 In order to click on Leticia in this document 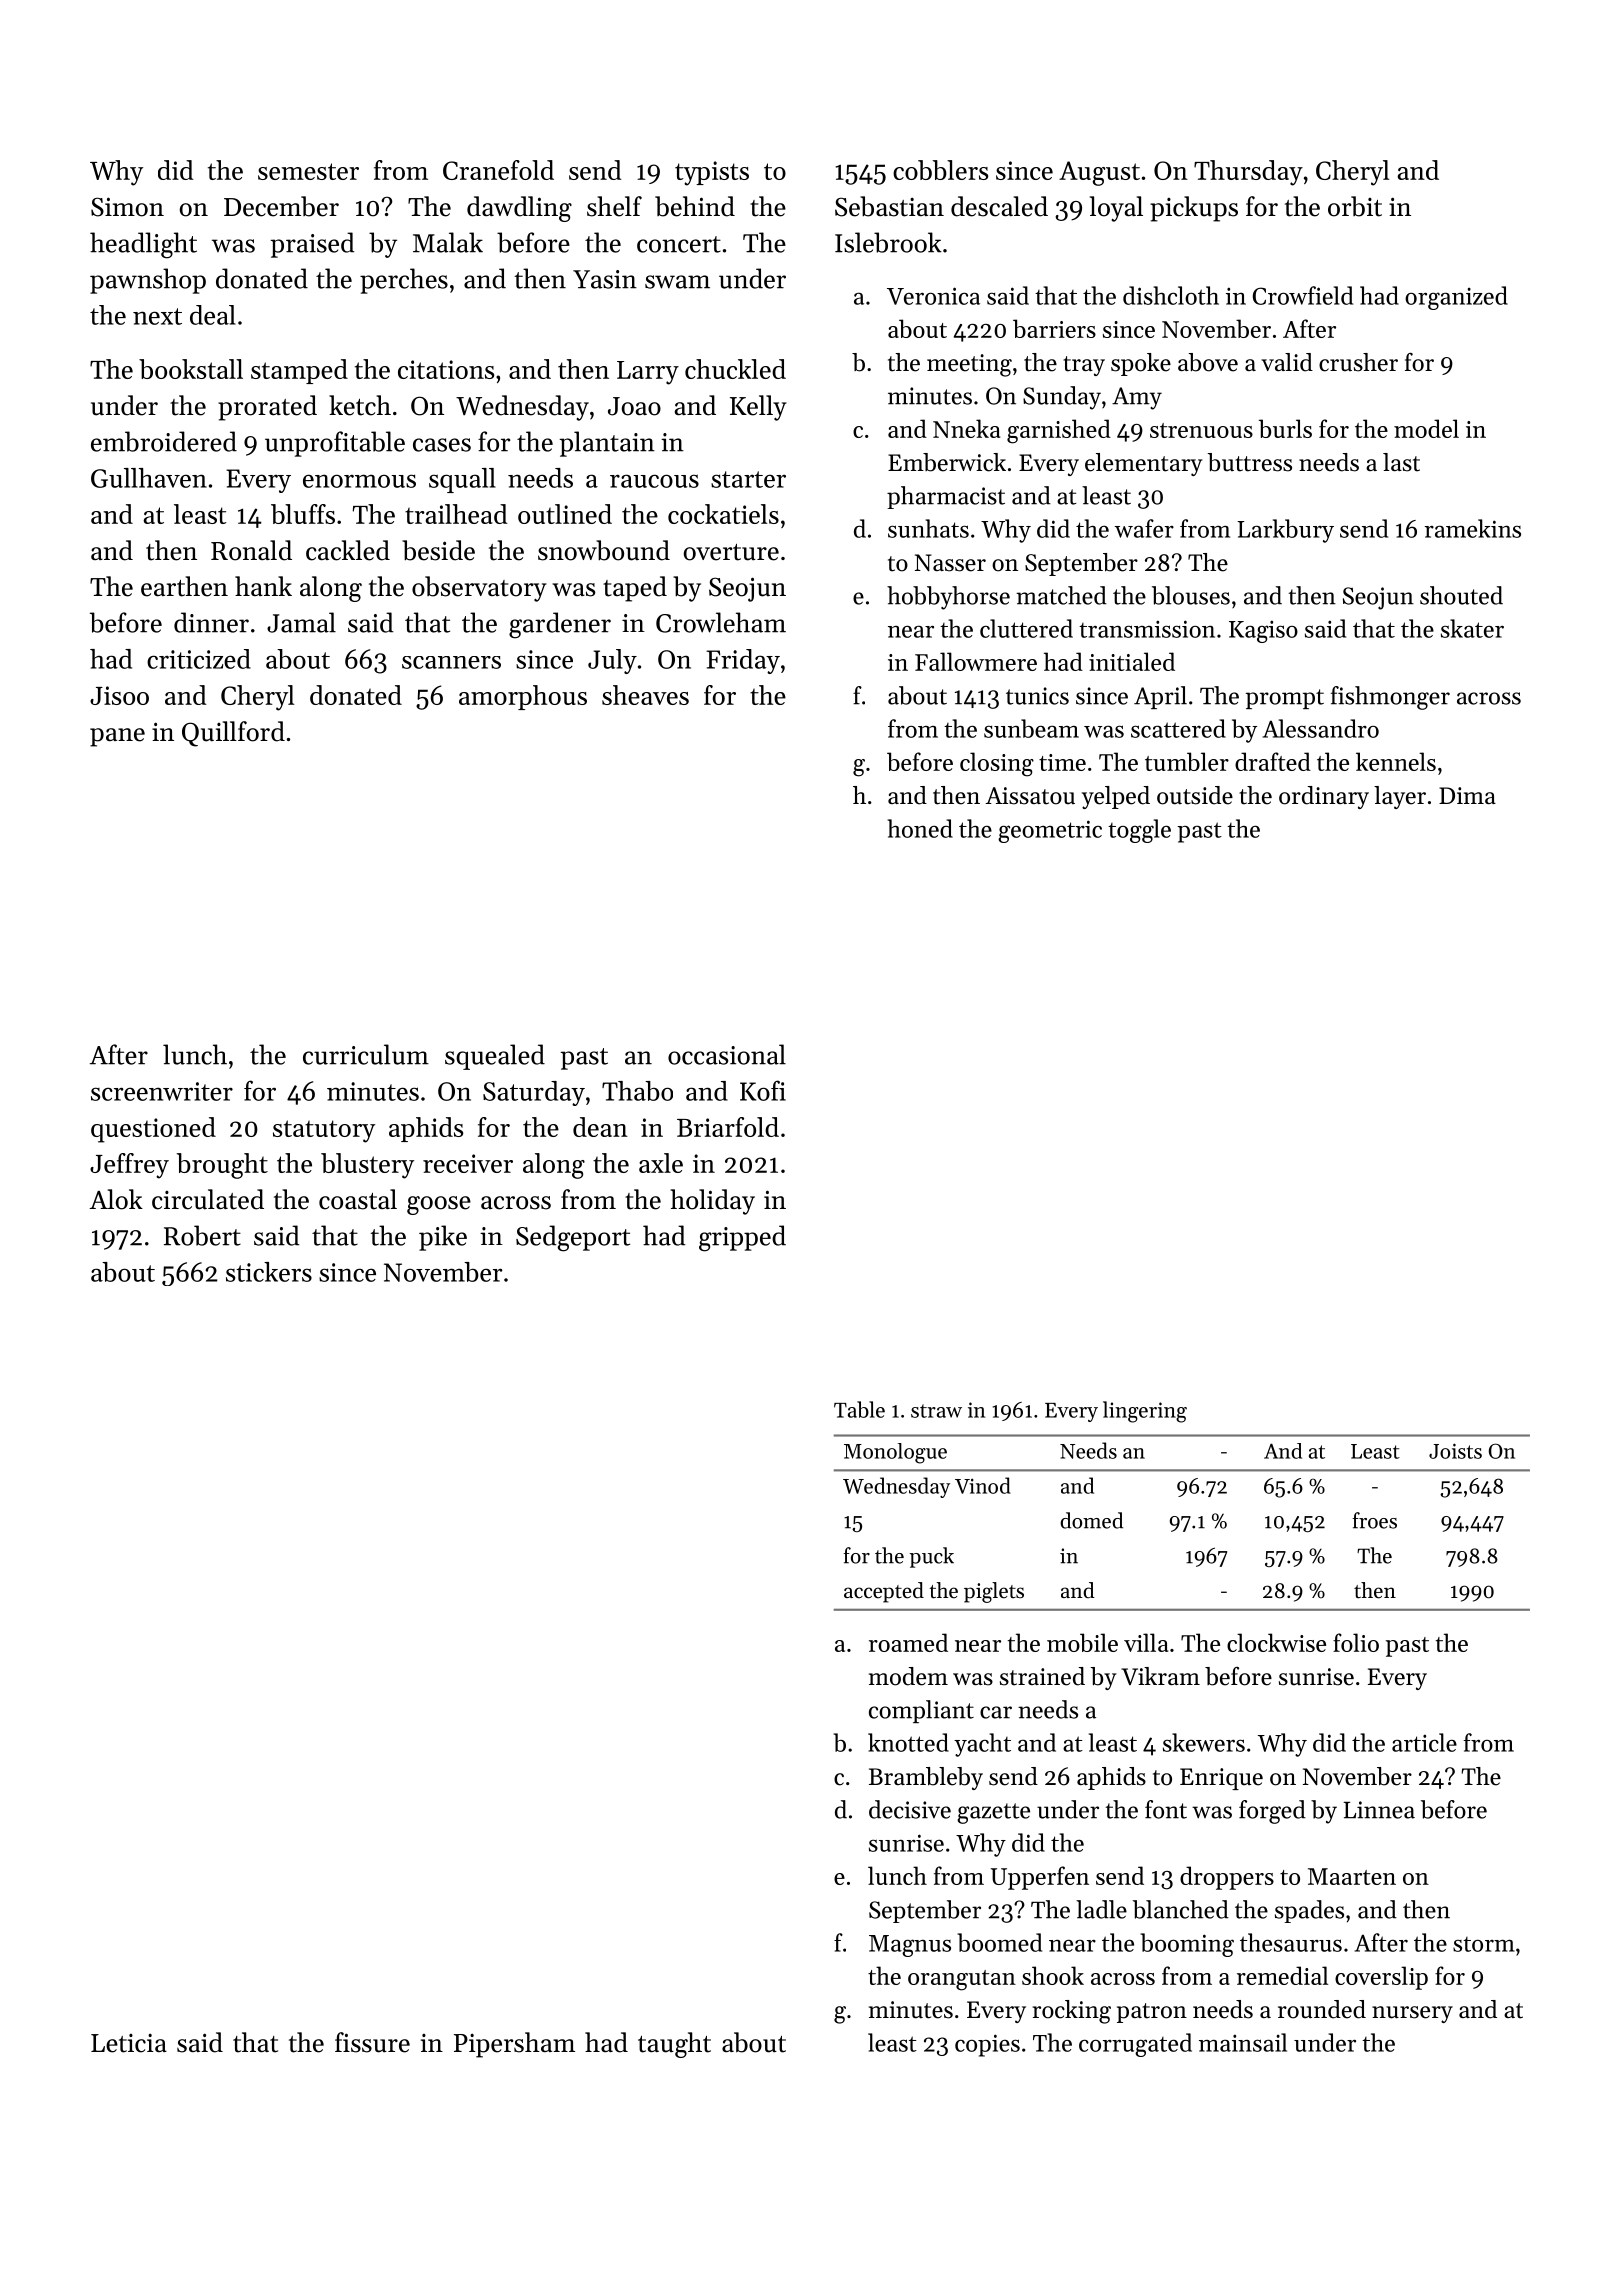, I will do `click(129, 2043)`.
